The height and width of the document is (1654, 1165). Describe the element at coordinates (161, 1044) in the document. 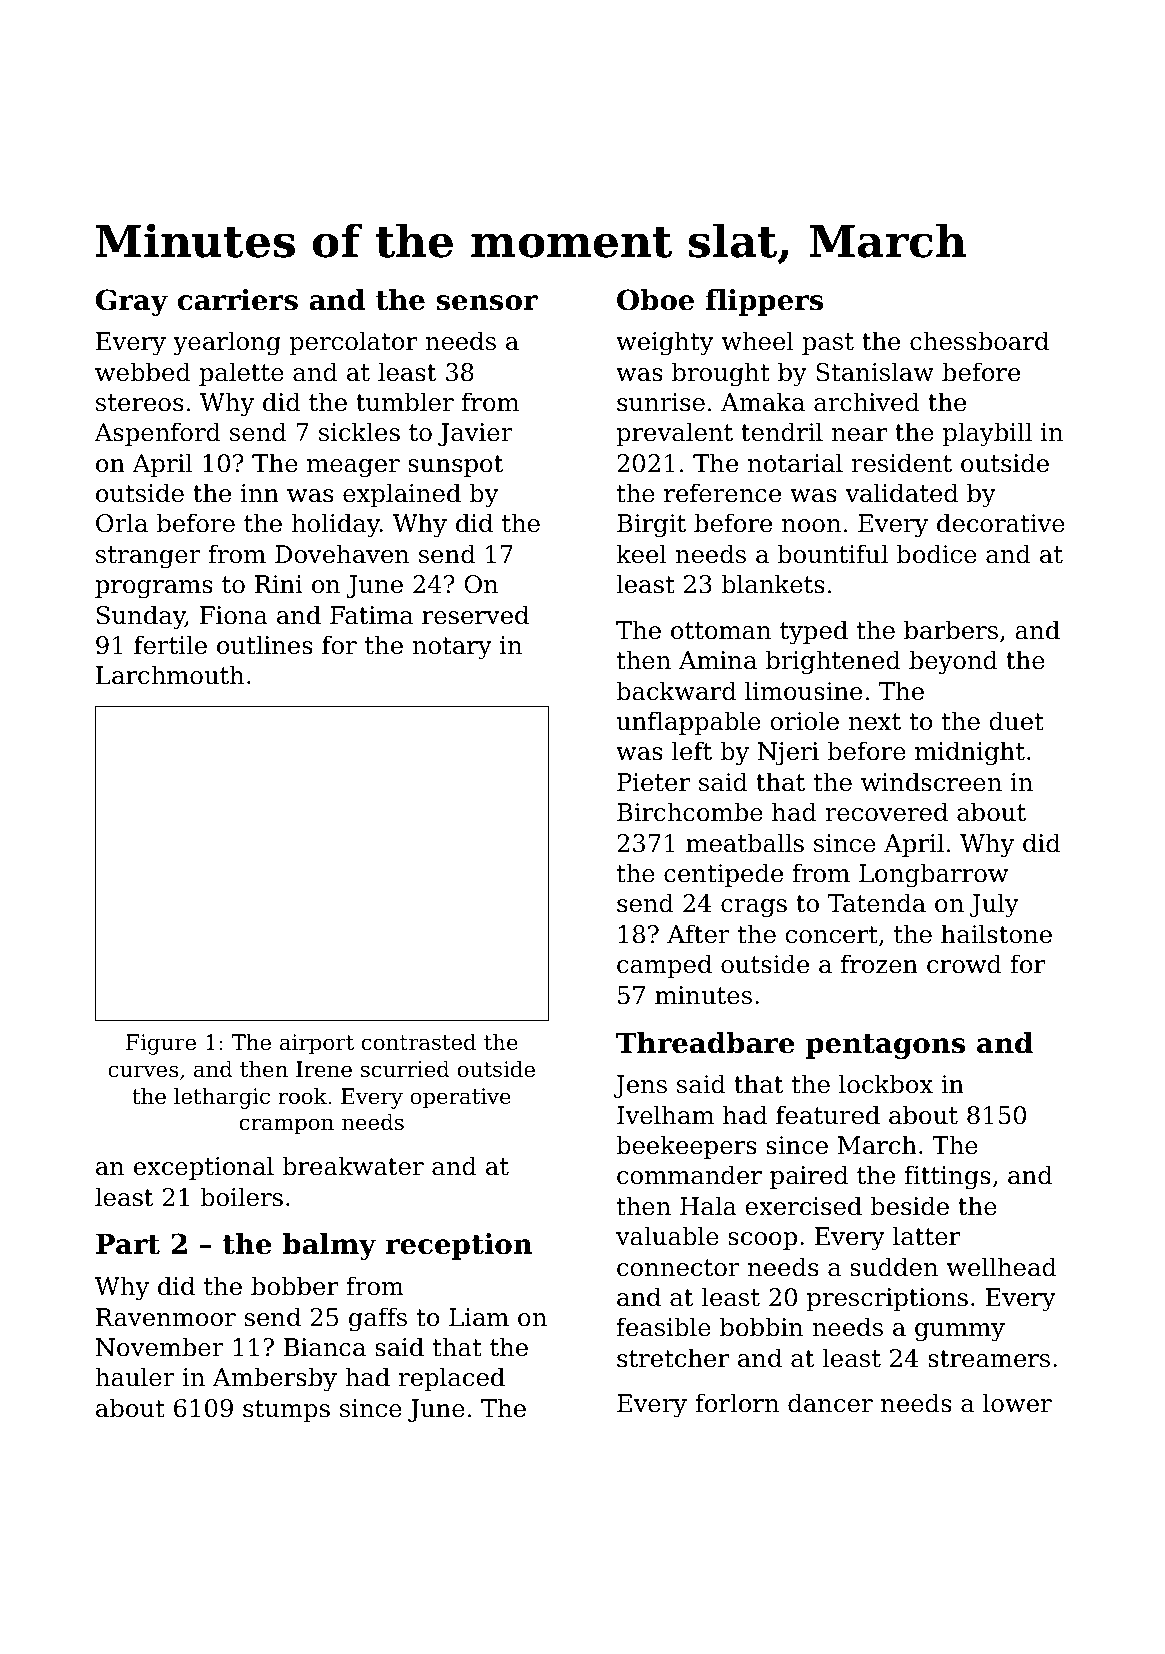

I see `Figure` at that location.
